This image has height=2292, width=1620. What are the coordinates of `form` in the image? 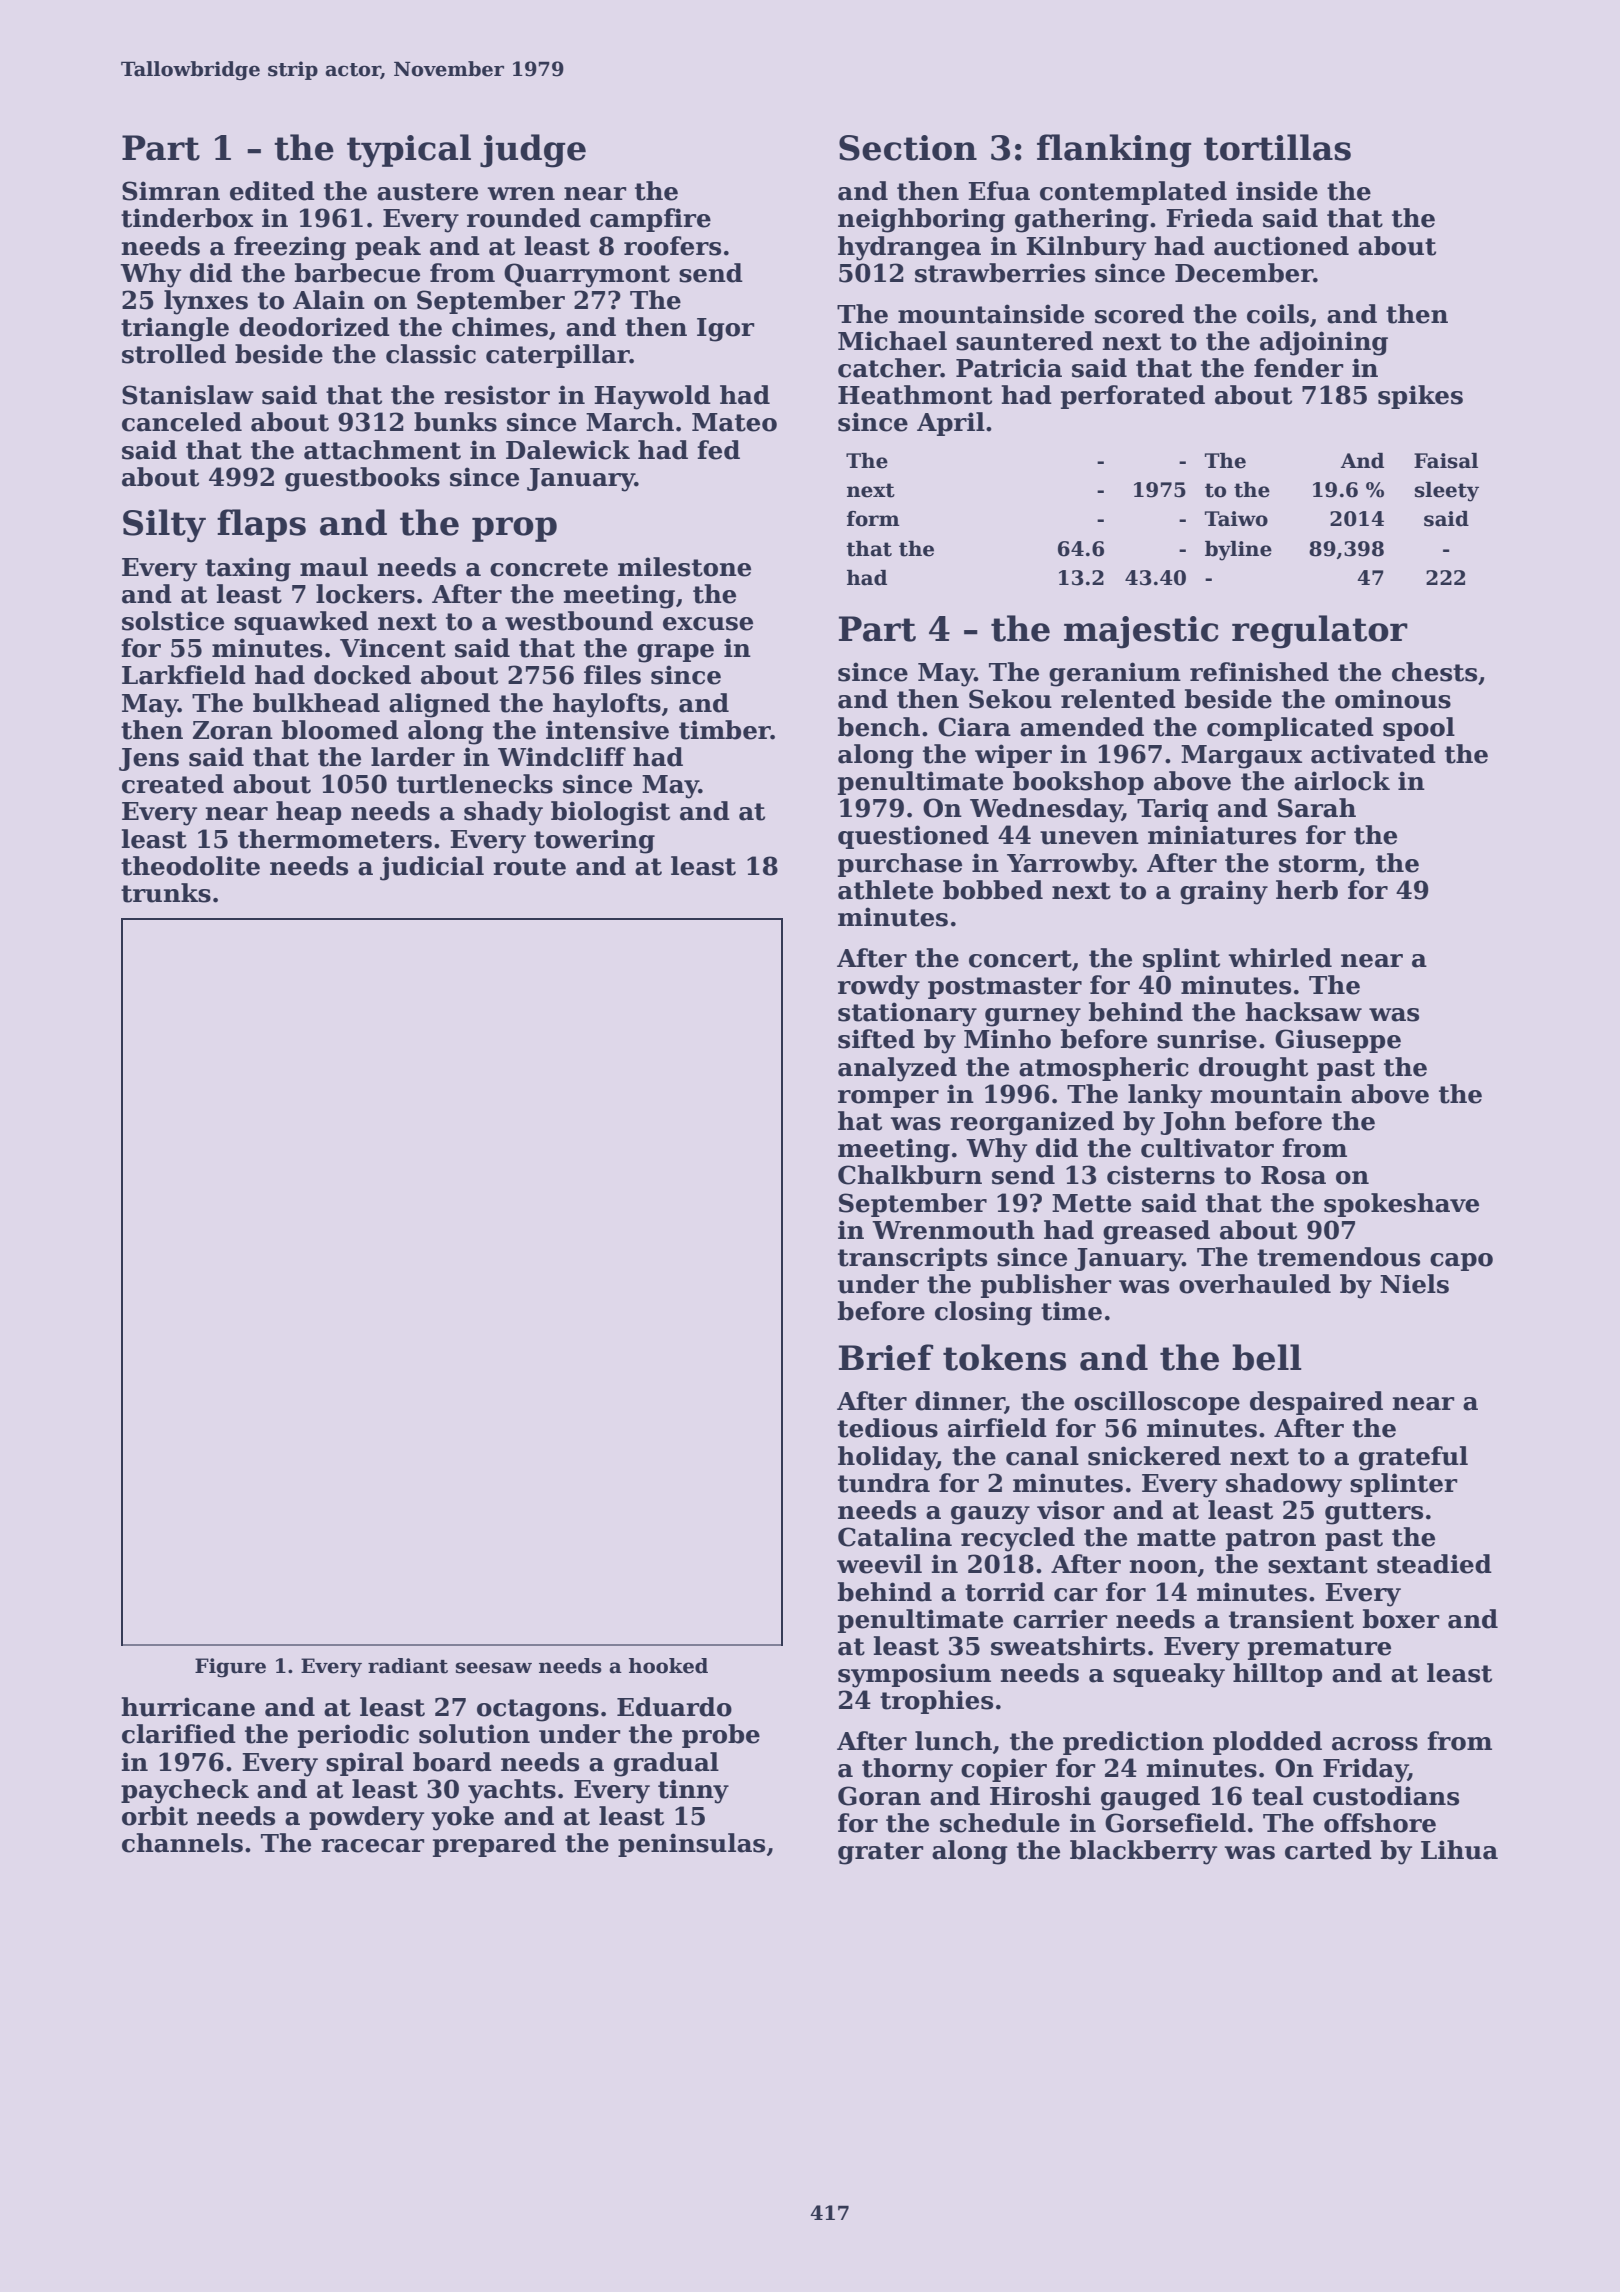 It's located at (873, 519).
